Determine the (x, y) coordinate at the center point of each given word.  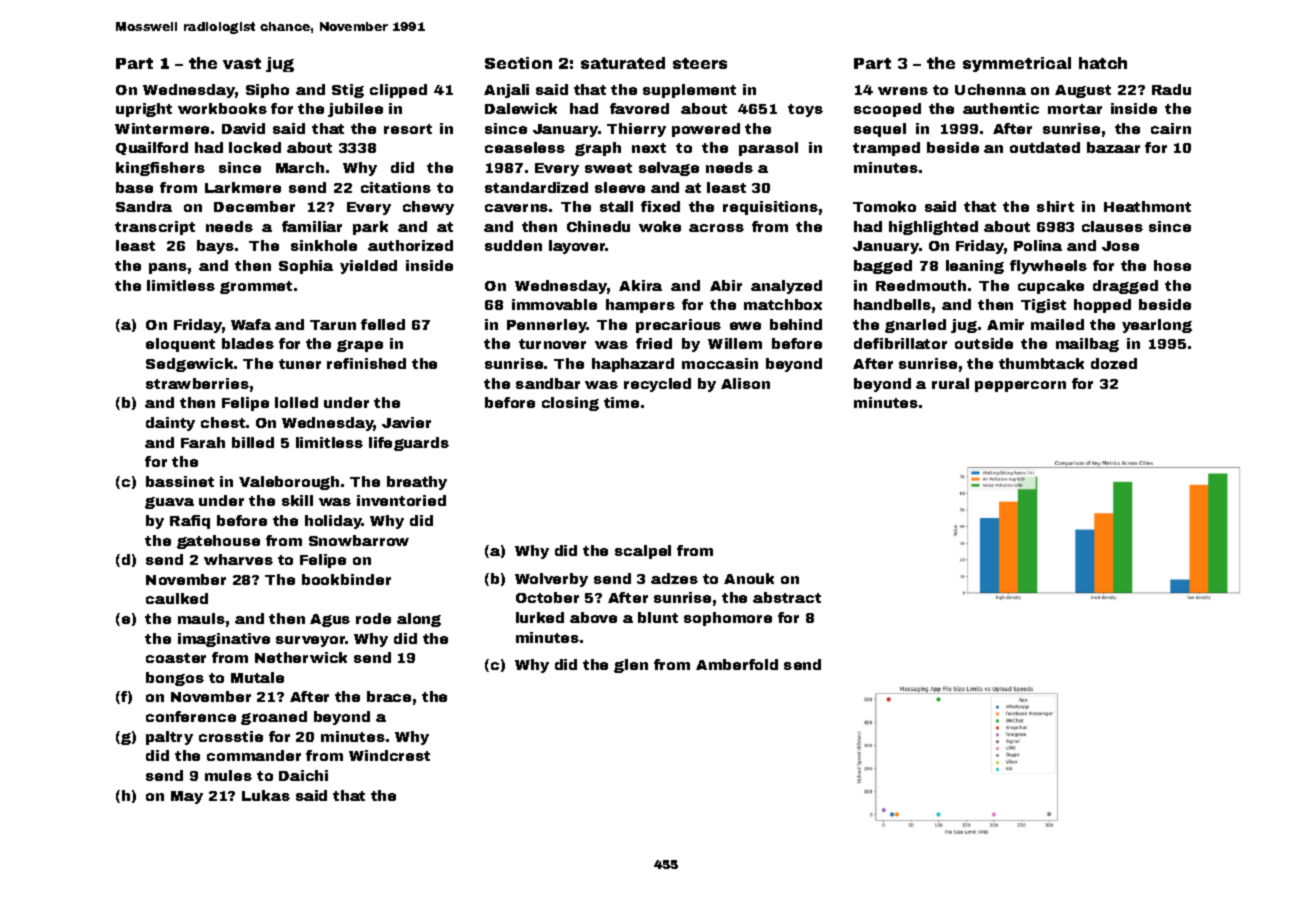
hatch (1103, 63)
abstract (787, 597)
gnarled (915, 326)
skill (297, 500)
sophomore (728, 619)
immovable (554, 304)
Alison (745, 383)
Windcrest (389, 755)
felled (383, 324)
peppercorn (1020, 386)
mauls (201, 618)
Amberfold (737, 664)
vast (242, 63)
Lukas (266, 795)
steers (700, 63)
